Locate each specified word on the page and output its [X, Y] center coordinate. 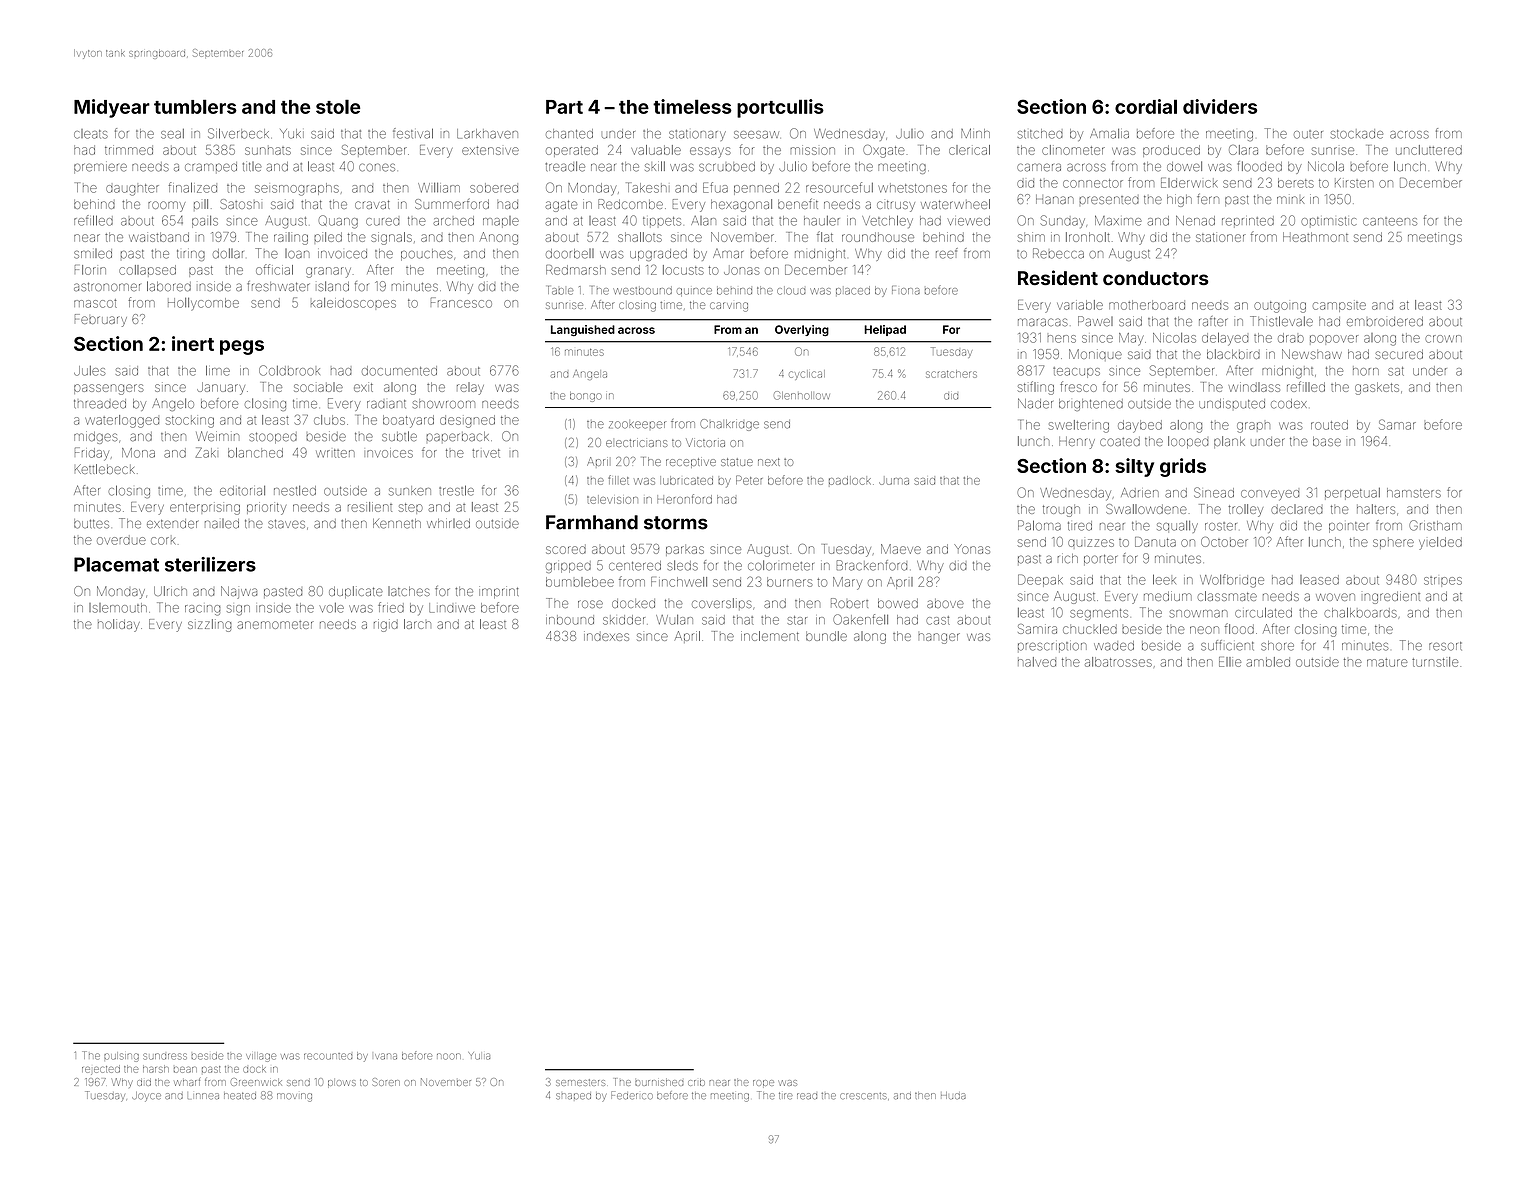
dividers [1220, 106]
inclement [770, 636]
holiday [119, 625]
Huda [953, 1095]
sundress [165, 1056]
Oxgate [884, 151]
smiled [93, 254]
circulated [1263, 613]
